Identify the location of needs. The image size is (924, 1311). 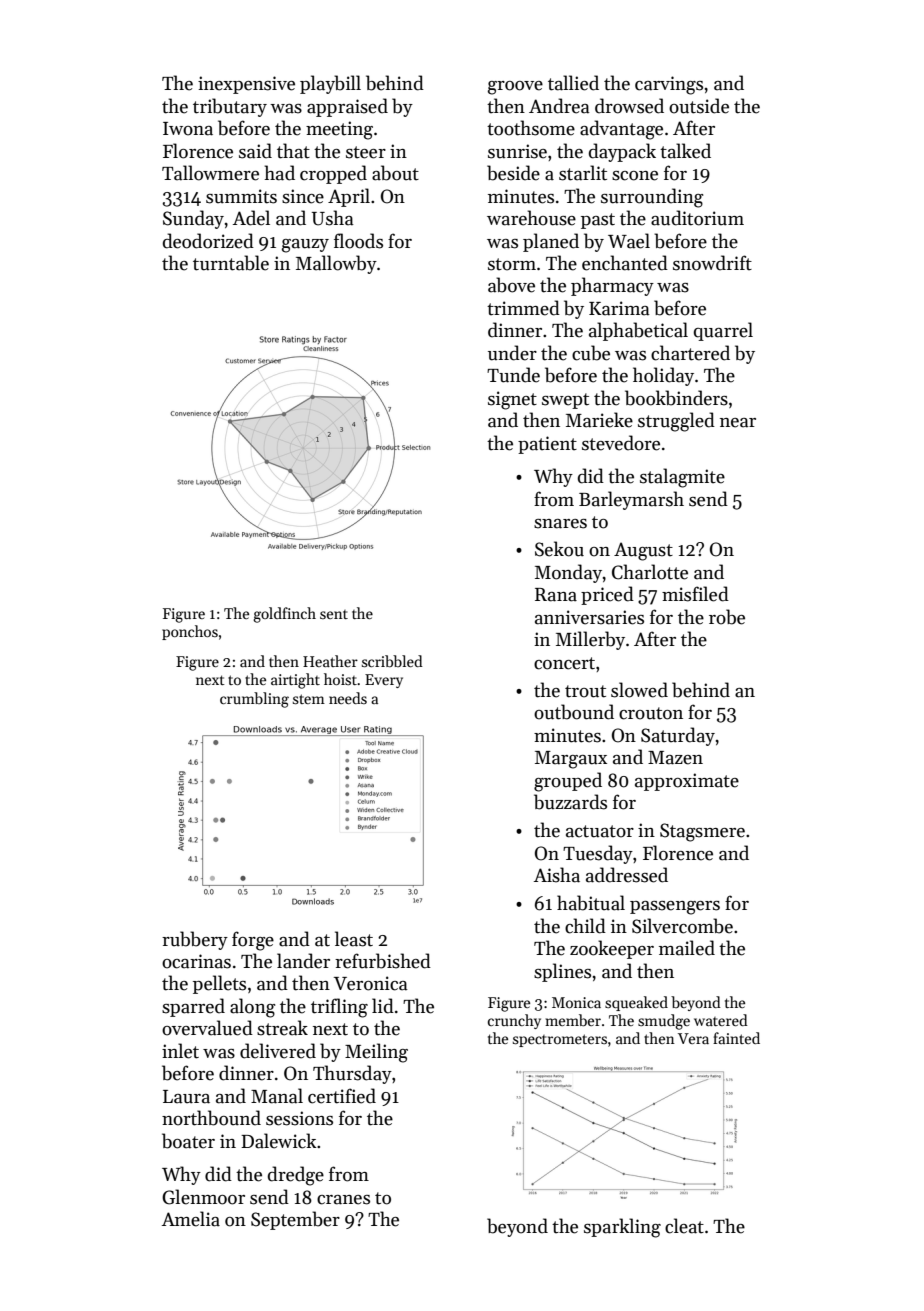
(348, 698).
